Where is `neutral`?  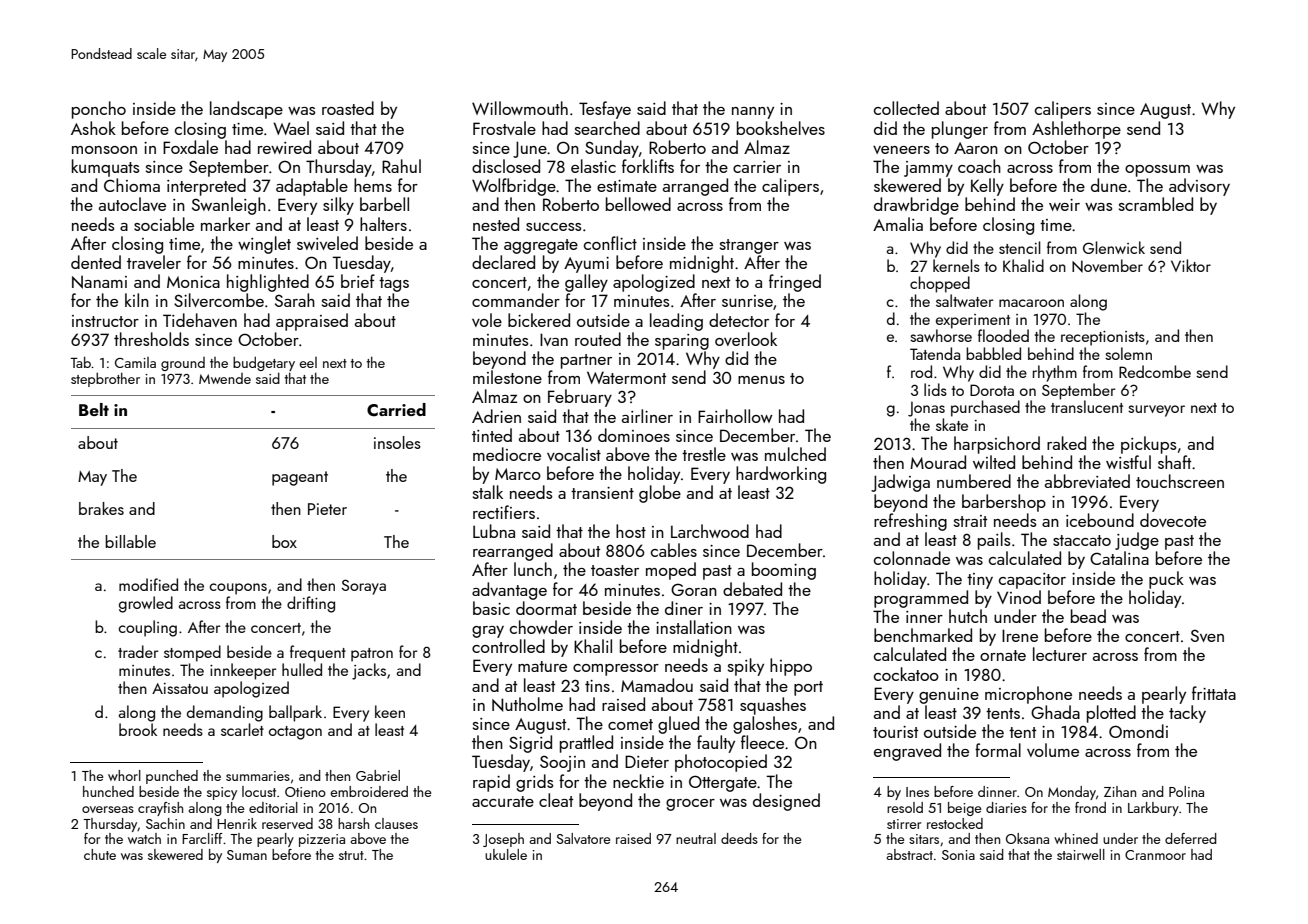 neutral is located at coordinates (696, 838).
